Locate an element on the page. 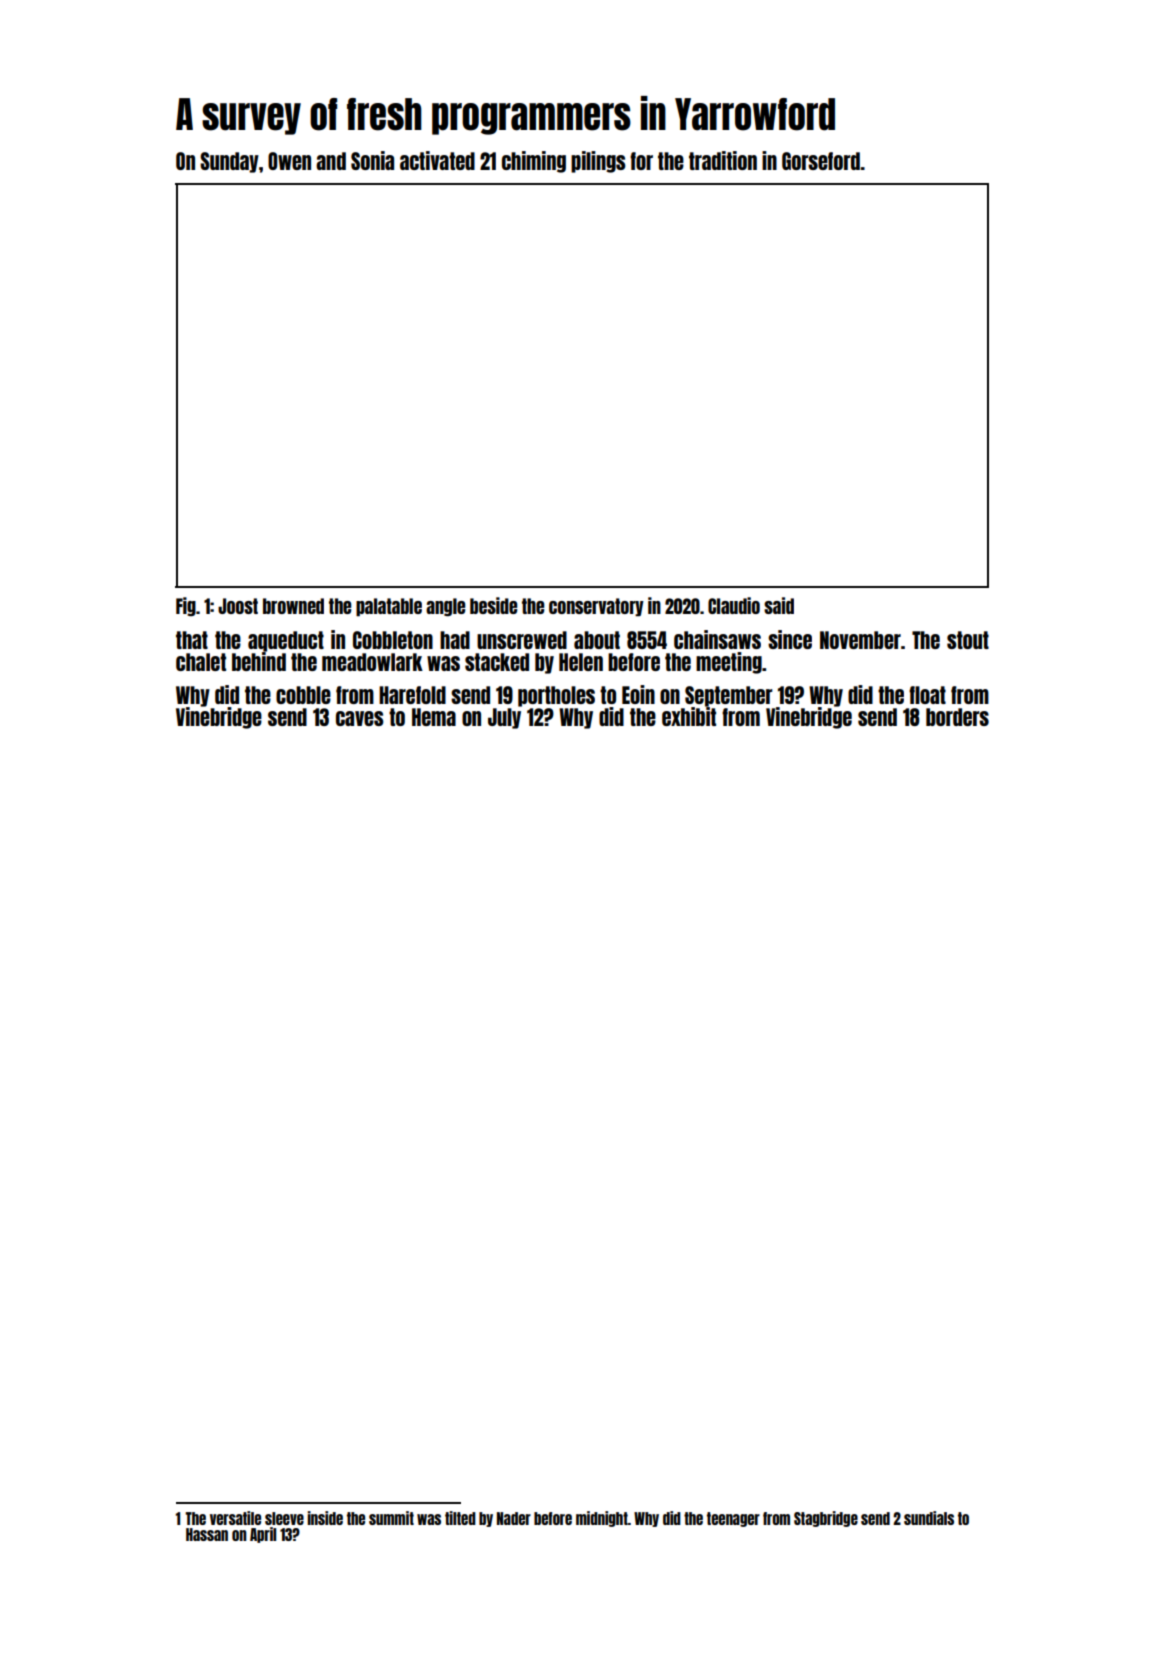 Image resolution: width=1165 pixels, height=1654 pixels. and is located at coordinates (331, 161).
